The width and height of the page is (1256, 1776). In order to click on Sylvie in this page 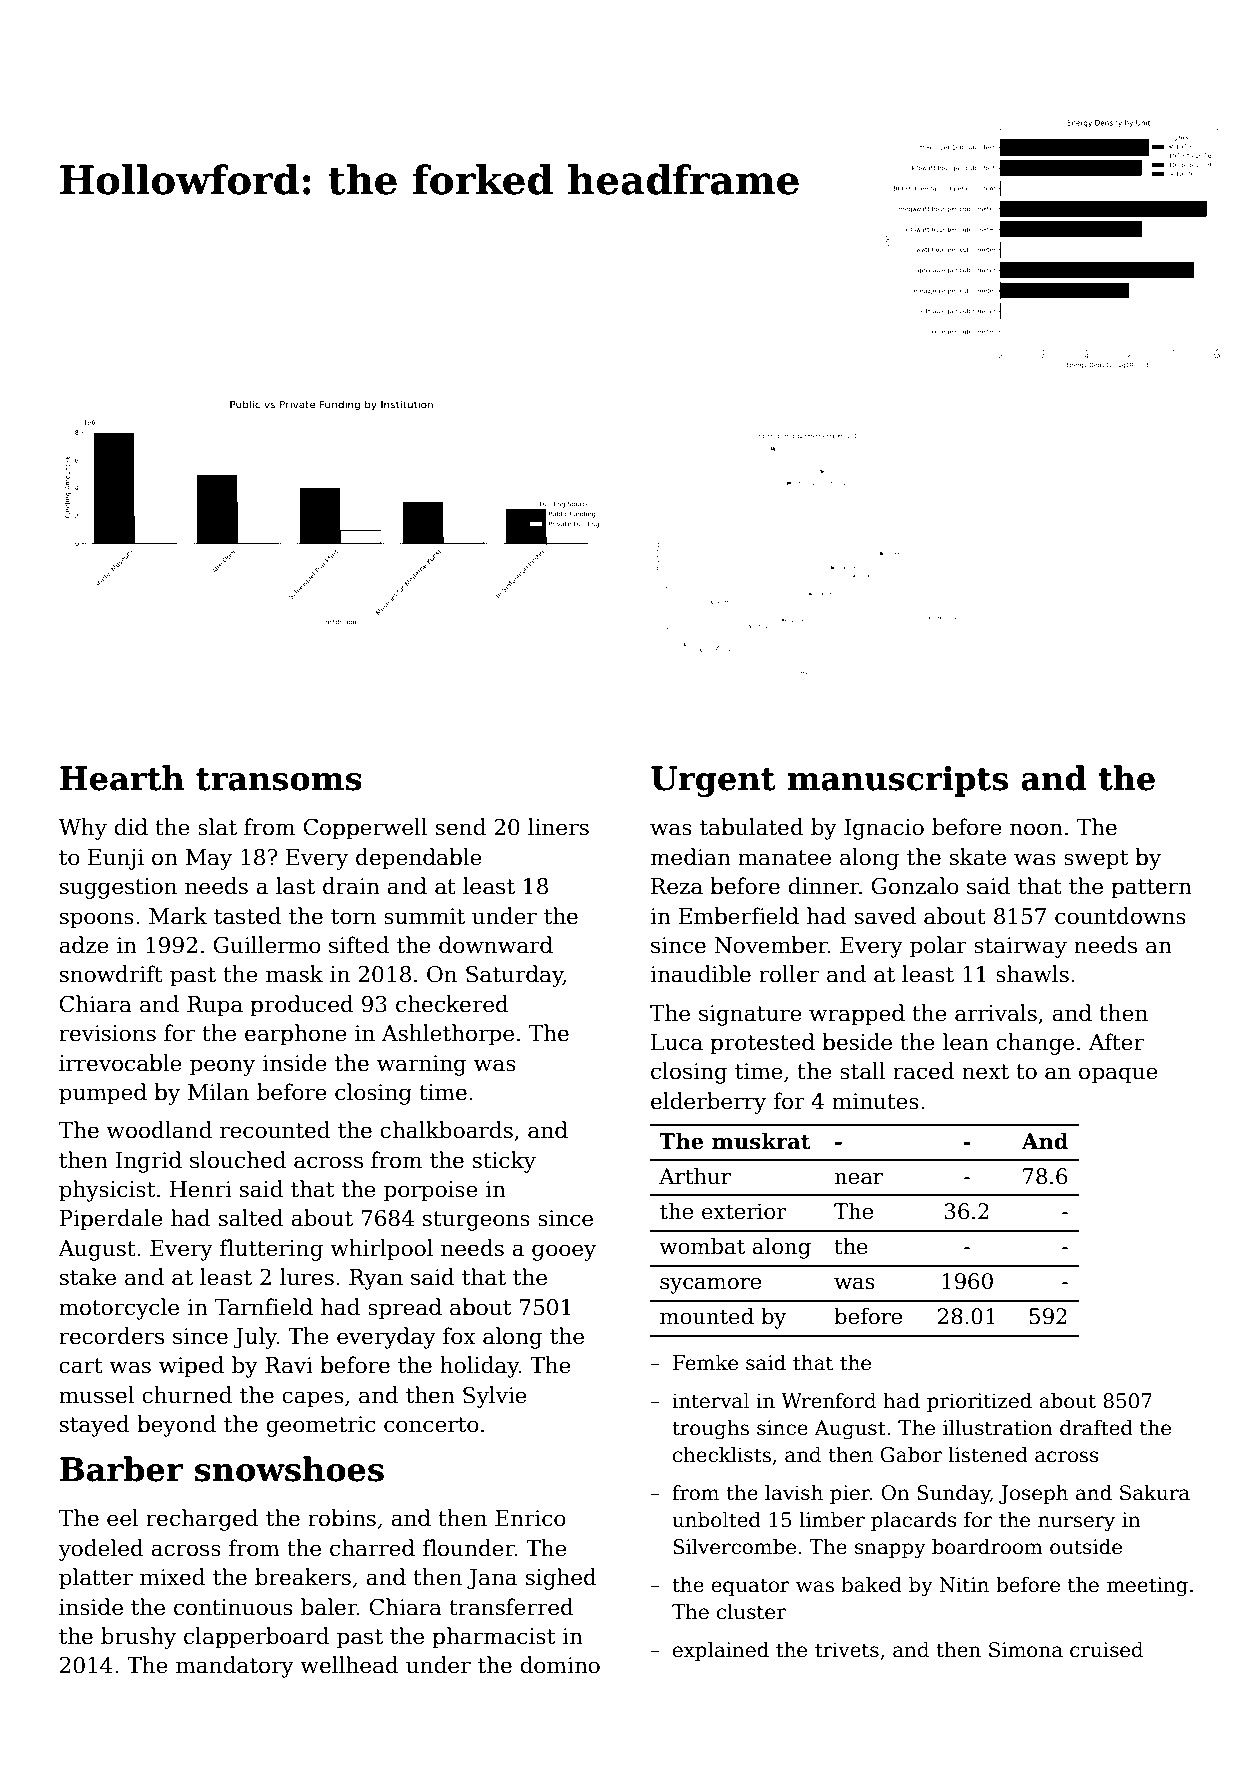, I will do `click(495, 1397)`.
